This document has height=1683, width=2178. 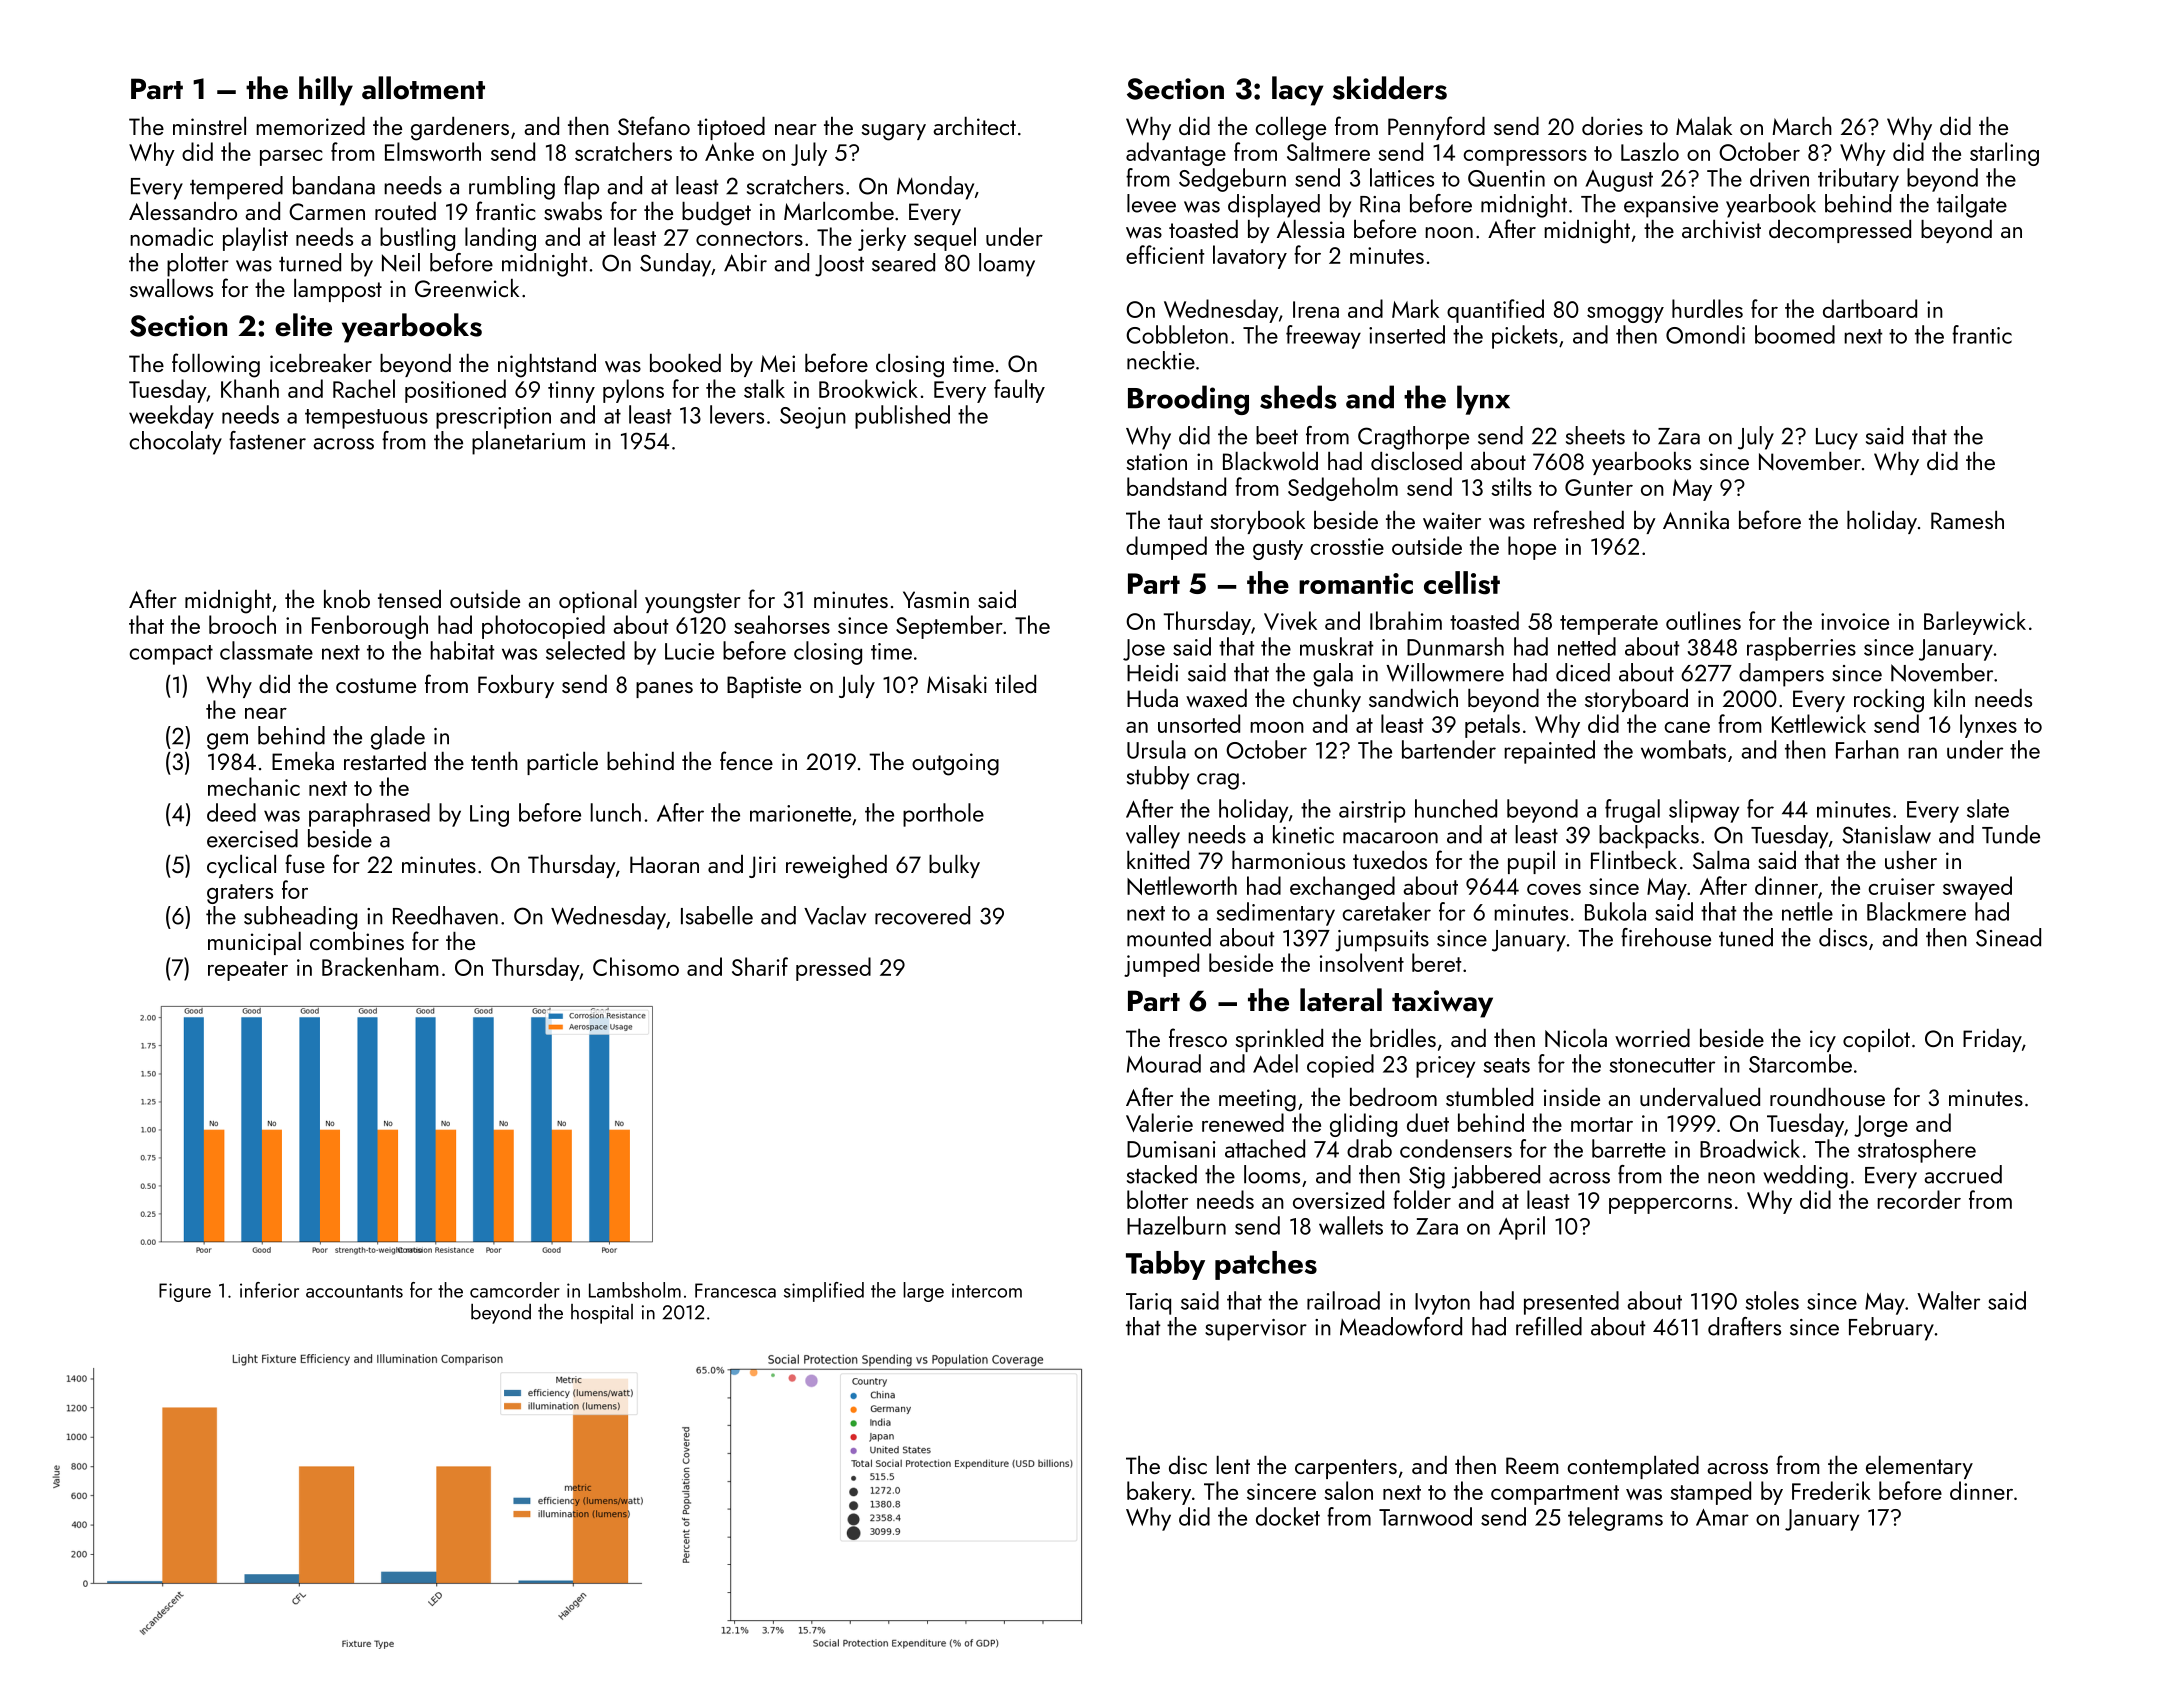 What do you see at coordinates (824, 1292) in the document?
I see `simplified` at bounding box center [824, 1292].
